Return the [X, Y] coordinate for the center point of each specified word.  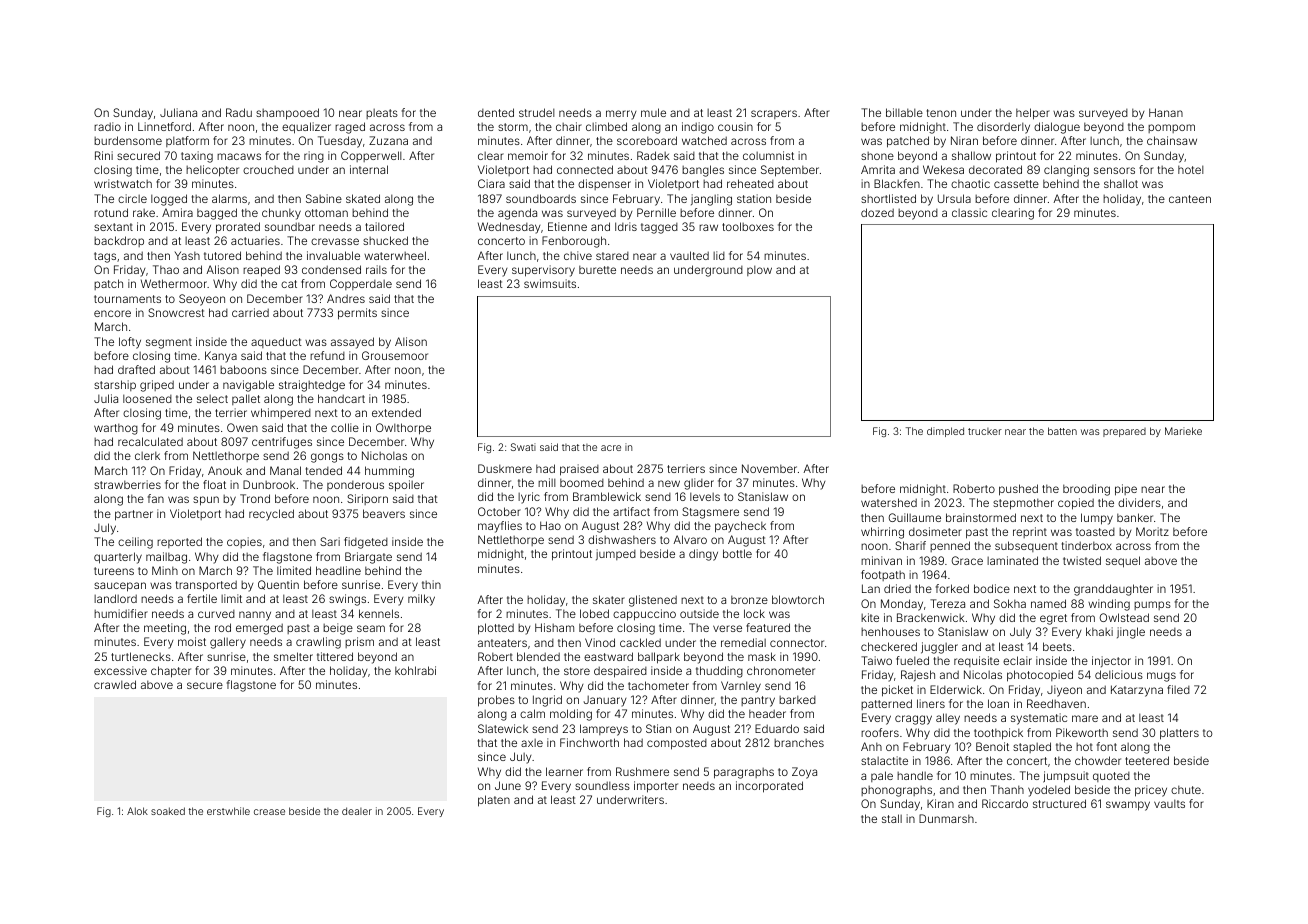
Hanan [1166, 112]
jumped [616, 554]
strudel [537, 112]
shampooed [287, 114]
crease [269, 812]
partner [134, 515]
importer [656, 787]
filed [1178, 689]
